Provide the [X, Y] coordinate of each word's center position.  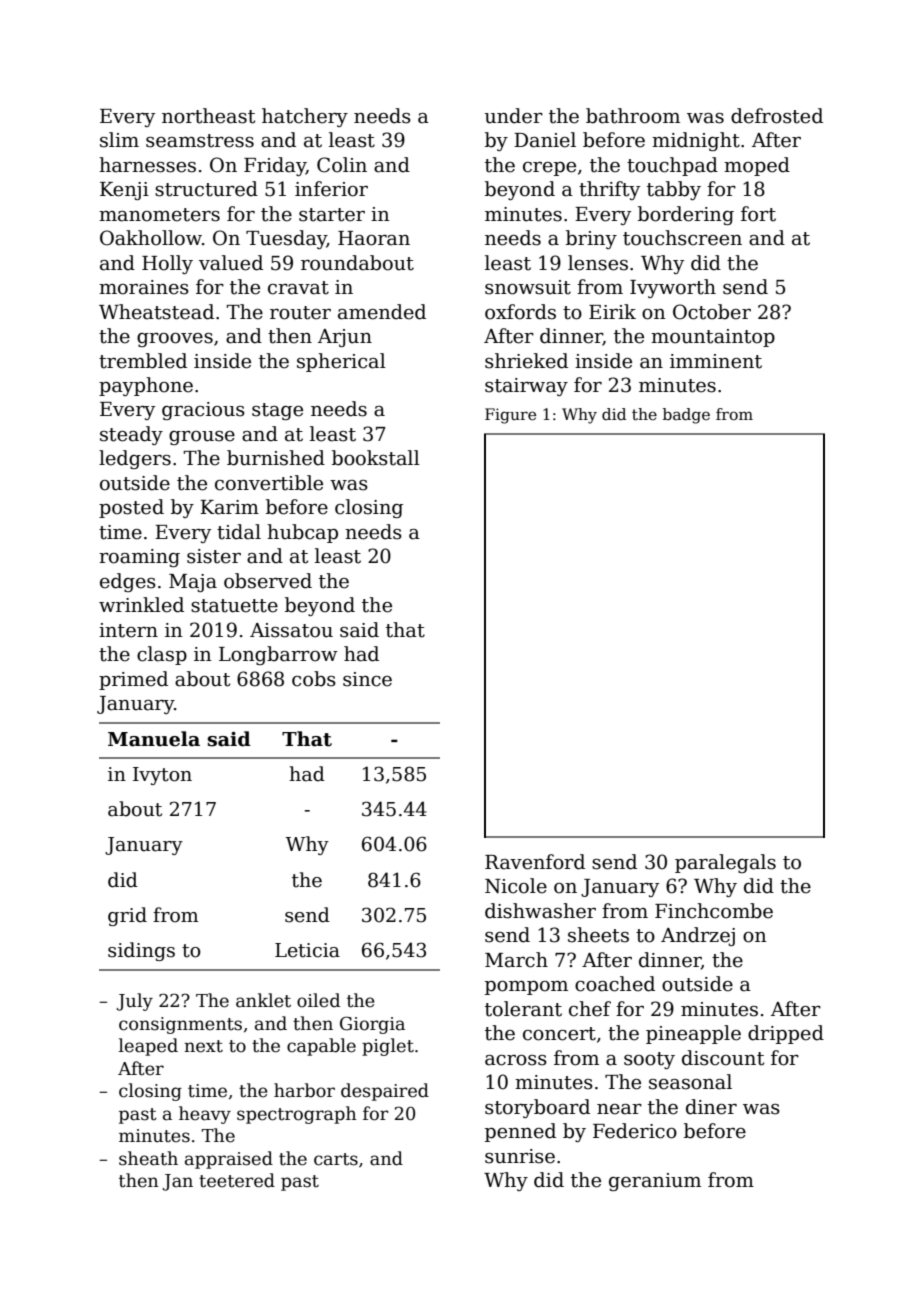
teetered [237, 1180]
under [514, 116]
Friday [275, 166]
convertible [269, 483]
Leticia [307, 950]
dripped [786, 1034]
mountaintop [713, 338]
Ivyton [162, 776]
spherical [341, 362]
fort [758, 214]
